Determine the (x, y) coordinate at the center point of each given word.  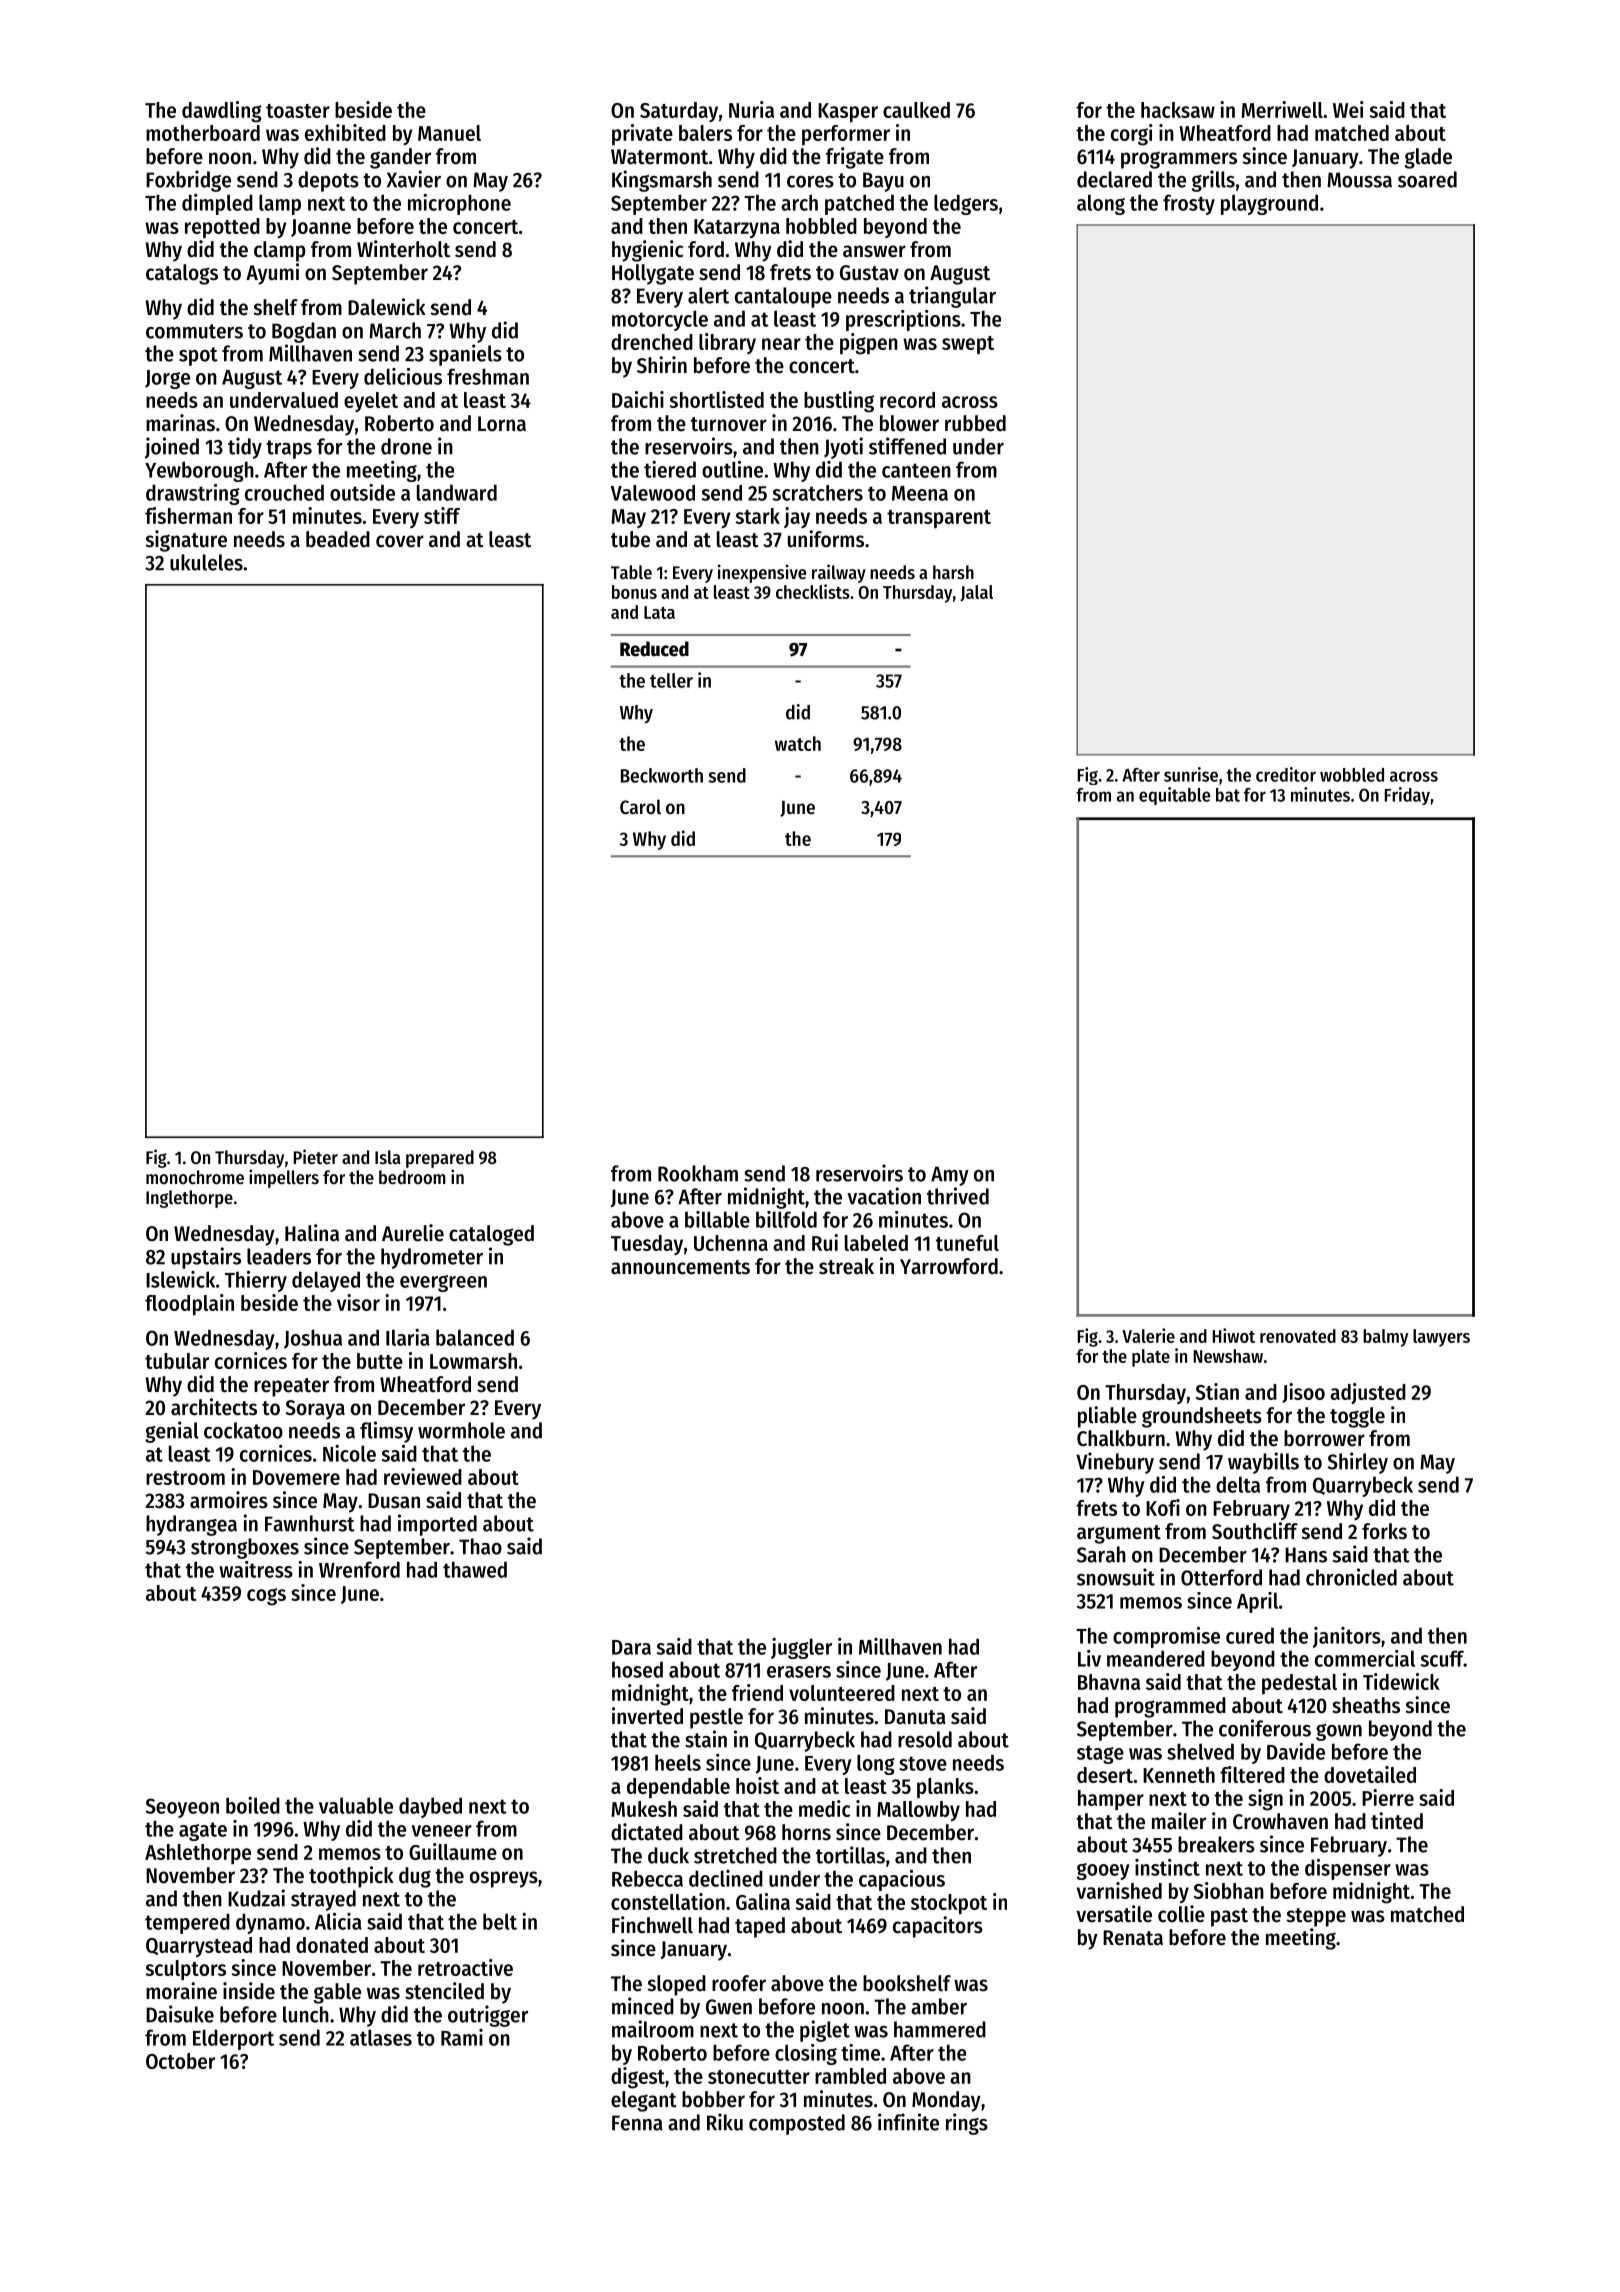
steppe (1316, 1917)
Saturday (679, 112)
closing (806, 2054)
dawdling (222, 112)
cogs (266, 1597)
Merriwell (1282, 109)
